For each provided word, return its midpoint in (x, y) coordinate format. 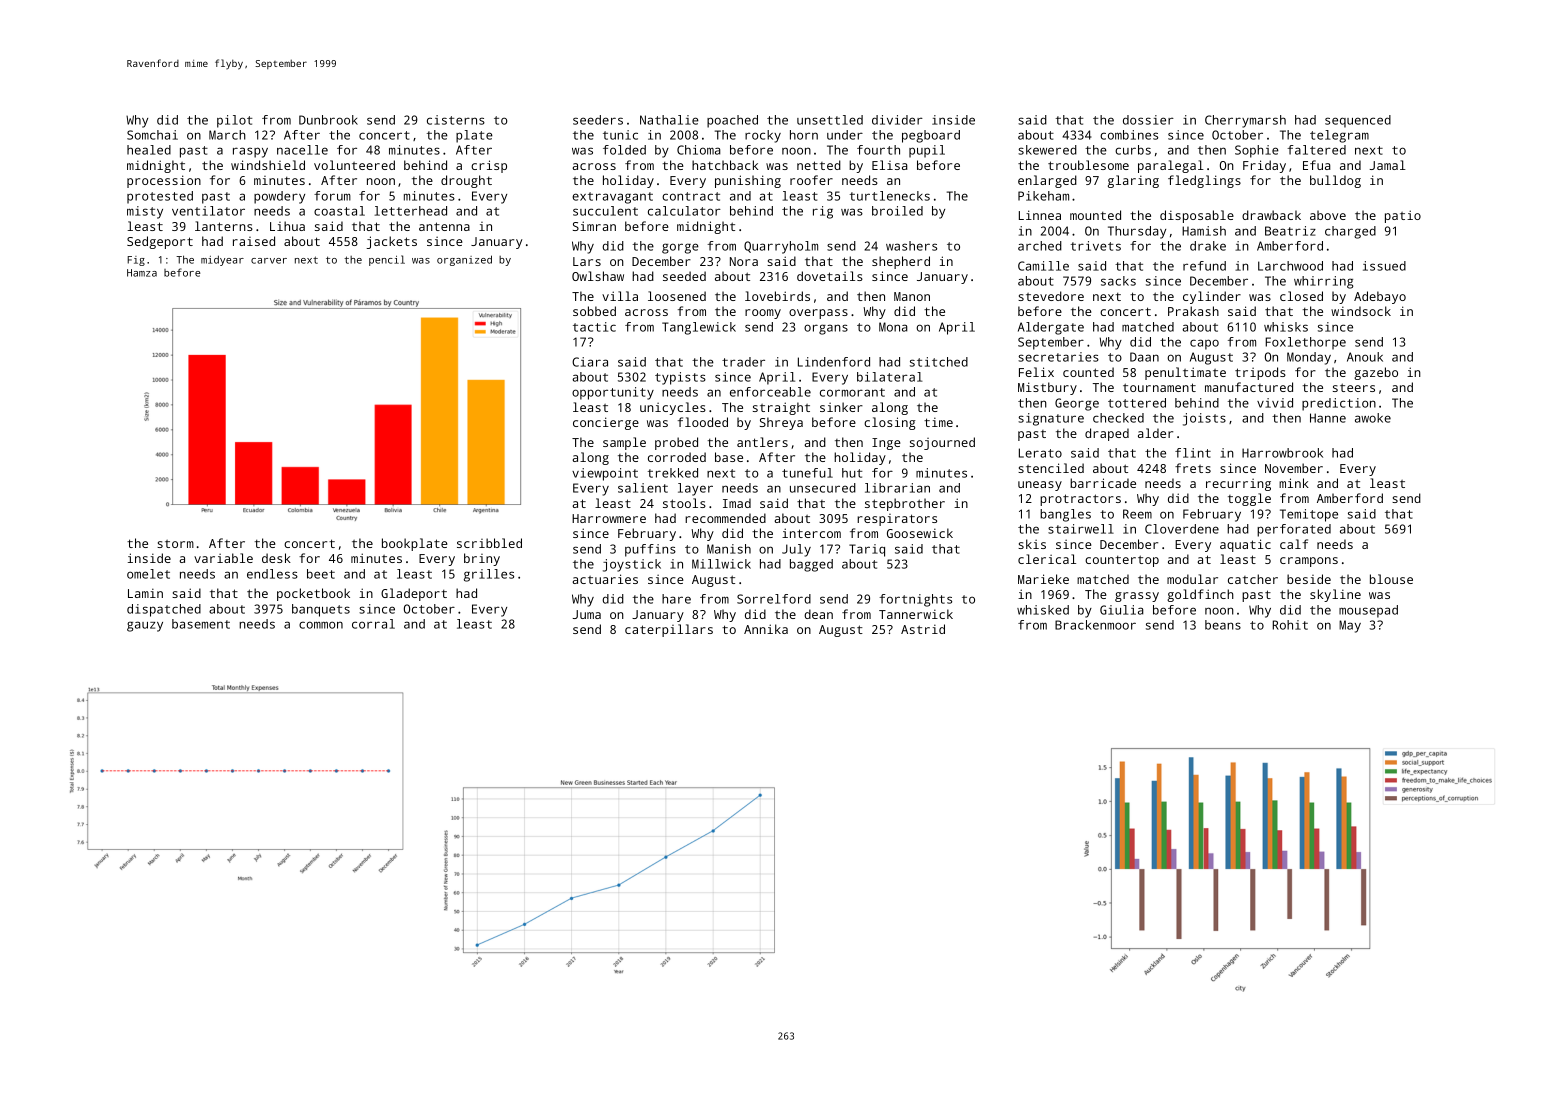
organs (826, 329)
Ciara (590, 362)
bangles (1065, 515)
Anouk (1365, 357)
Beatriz (1290, 231)
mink (1294, 483)
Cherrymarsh (1245, 121)
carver (269, 261)
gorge (680, 248)
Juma (587, 614)
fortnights (915, 600)
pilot (234, 121)
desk (276, 558)
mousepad (1368, 611)
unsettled (830, 120)
